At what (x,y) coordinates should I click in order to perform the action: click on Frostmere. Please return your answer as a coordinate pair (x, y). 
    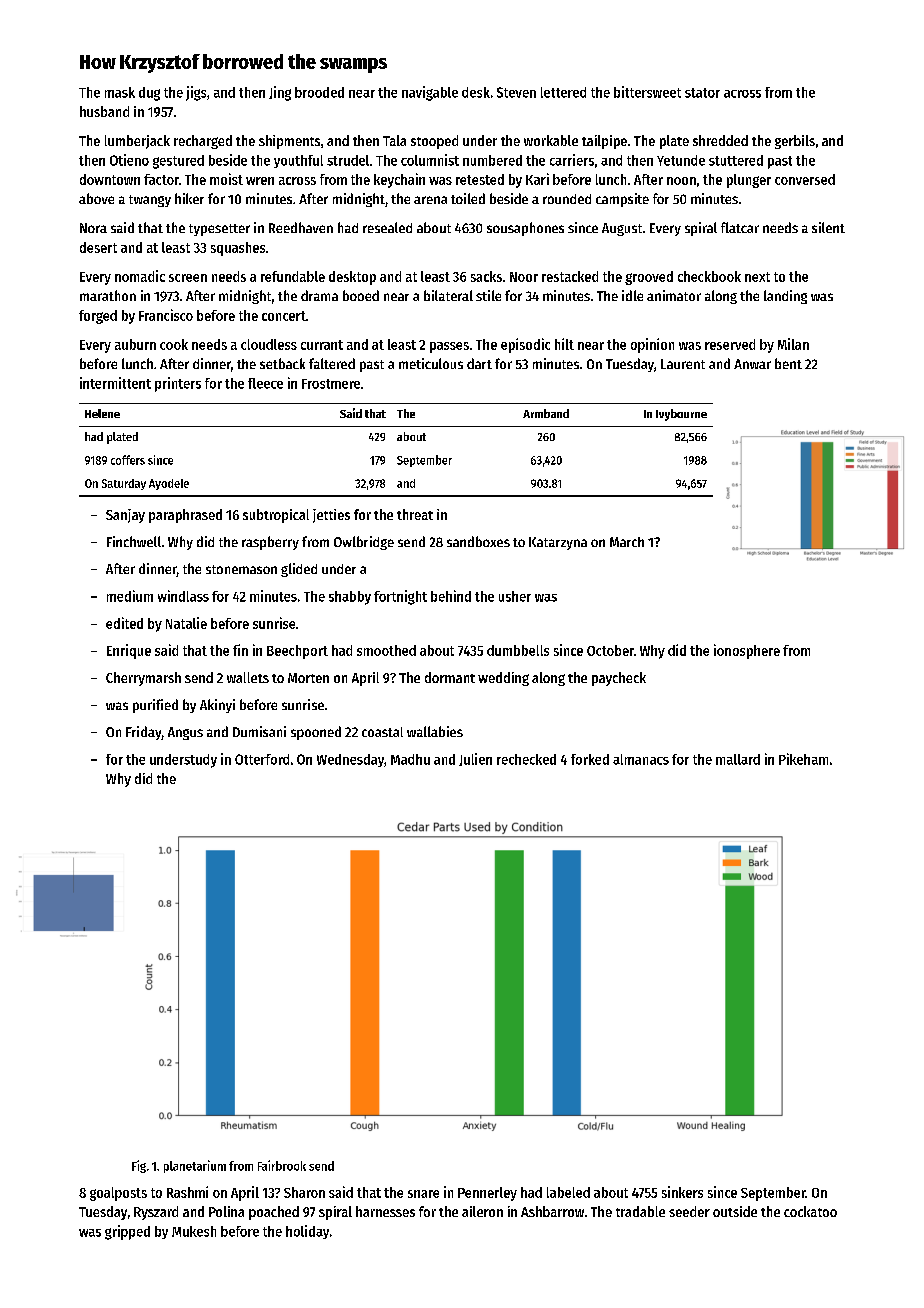
    Looking at the image, I should click on (331, 384).
